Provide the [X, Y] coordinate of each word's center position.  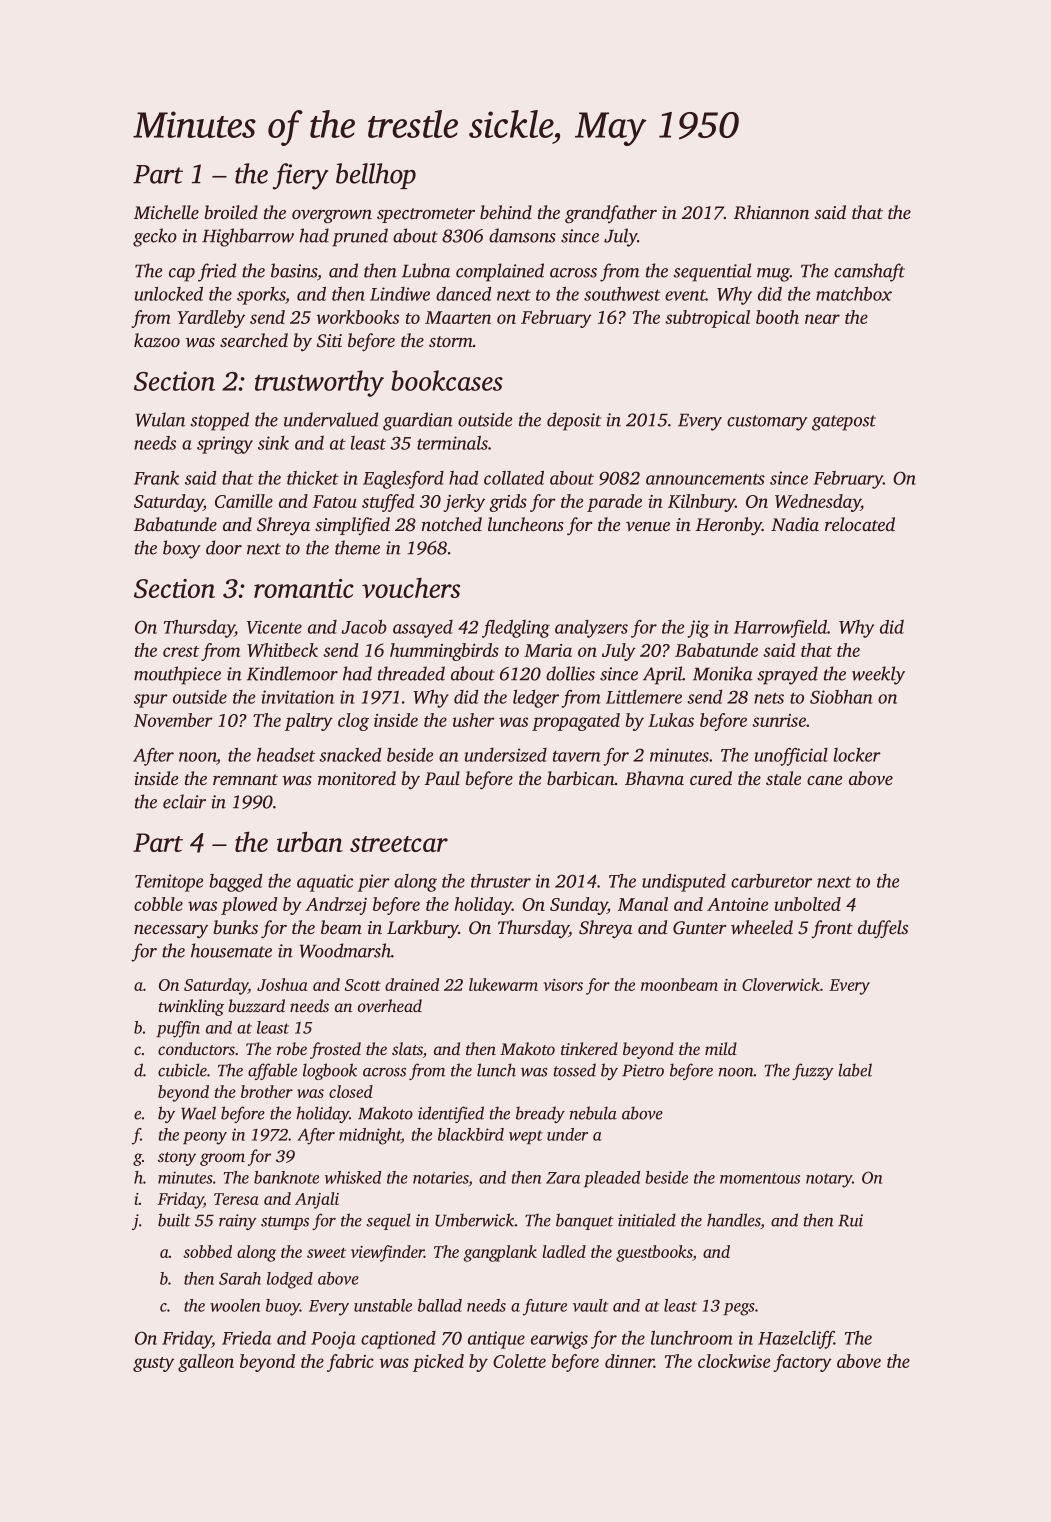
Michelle [166, 212]
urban [310, 841]
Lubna [426, 270]
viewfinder [387, 1253]
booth [777, 317]
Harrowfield [780, 629]
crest [181, 651]
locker [857, 755]
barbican [581, 778]
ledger [536, 699]
